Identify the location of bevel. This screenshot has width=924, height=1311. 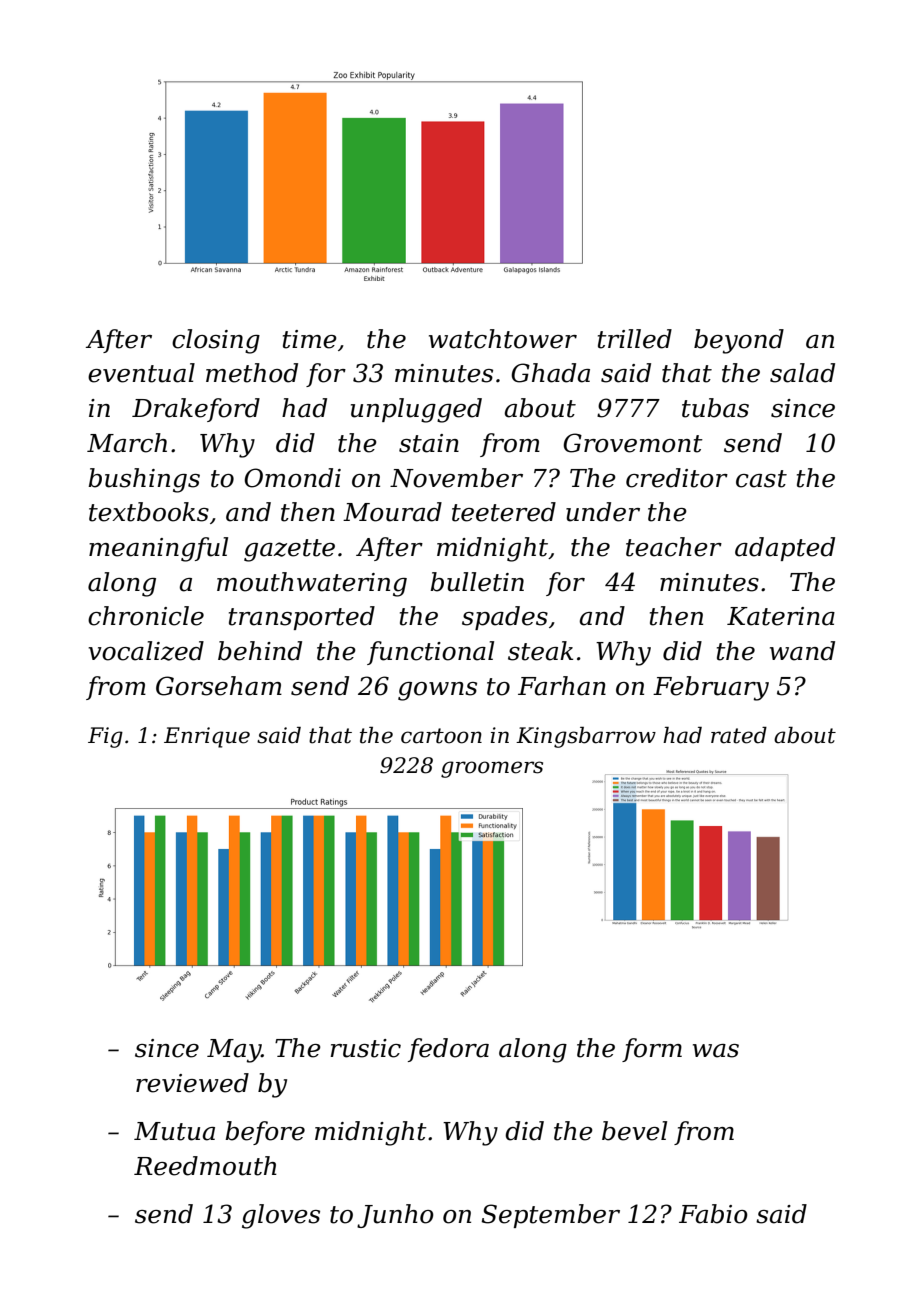
(634, 1131).
